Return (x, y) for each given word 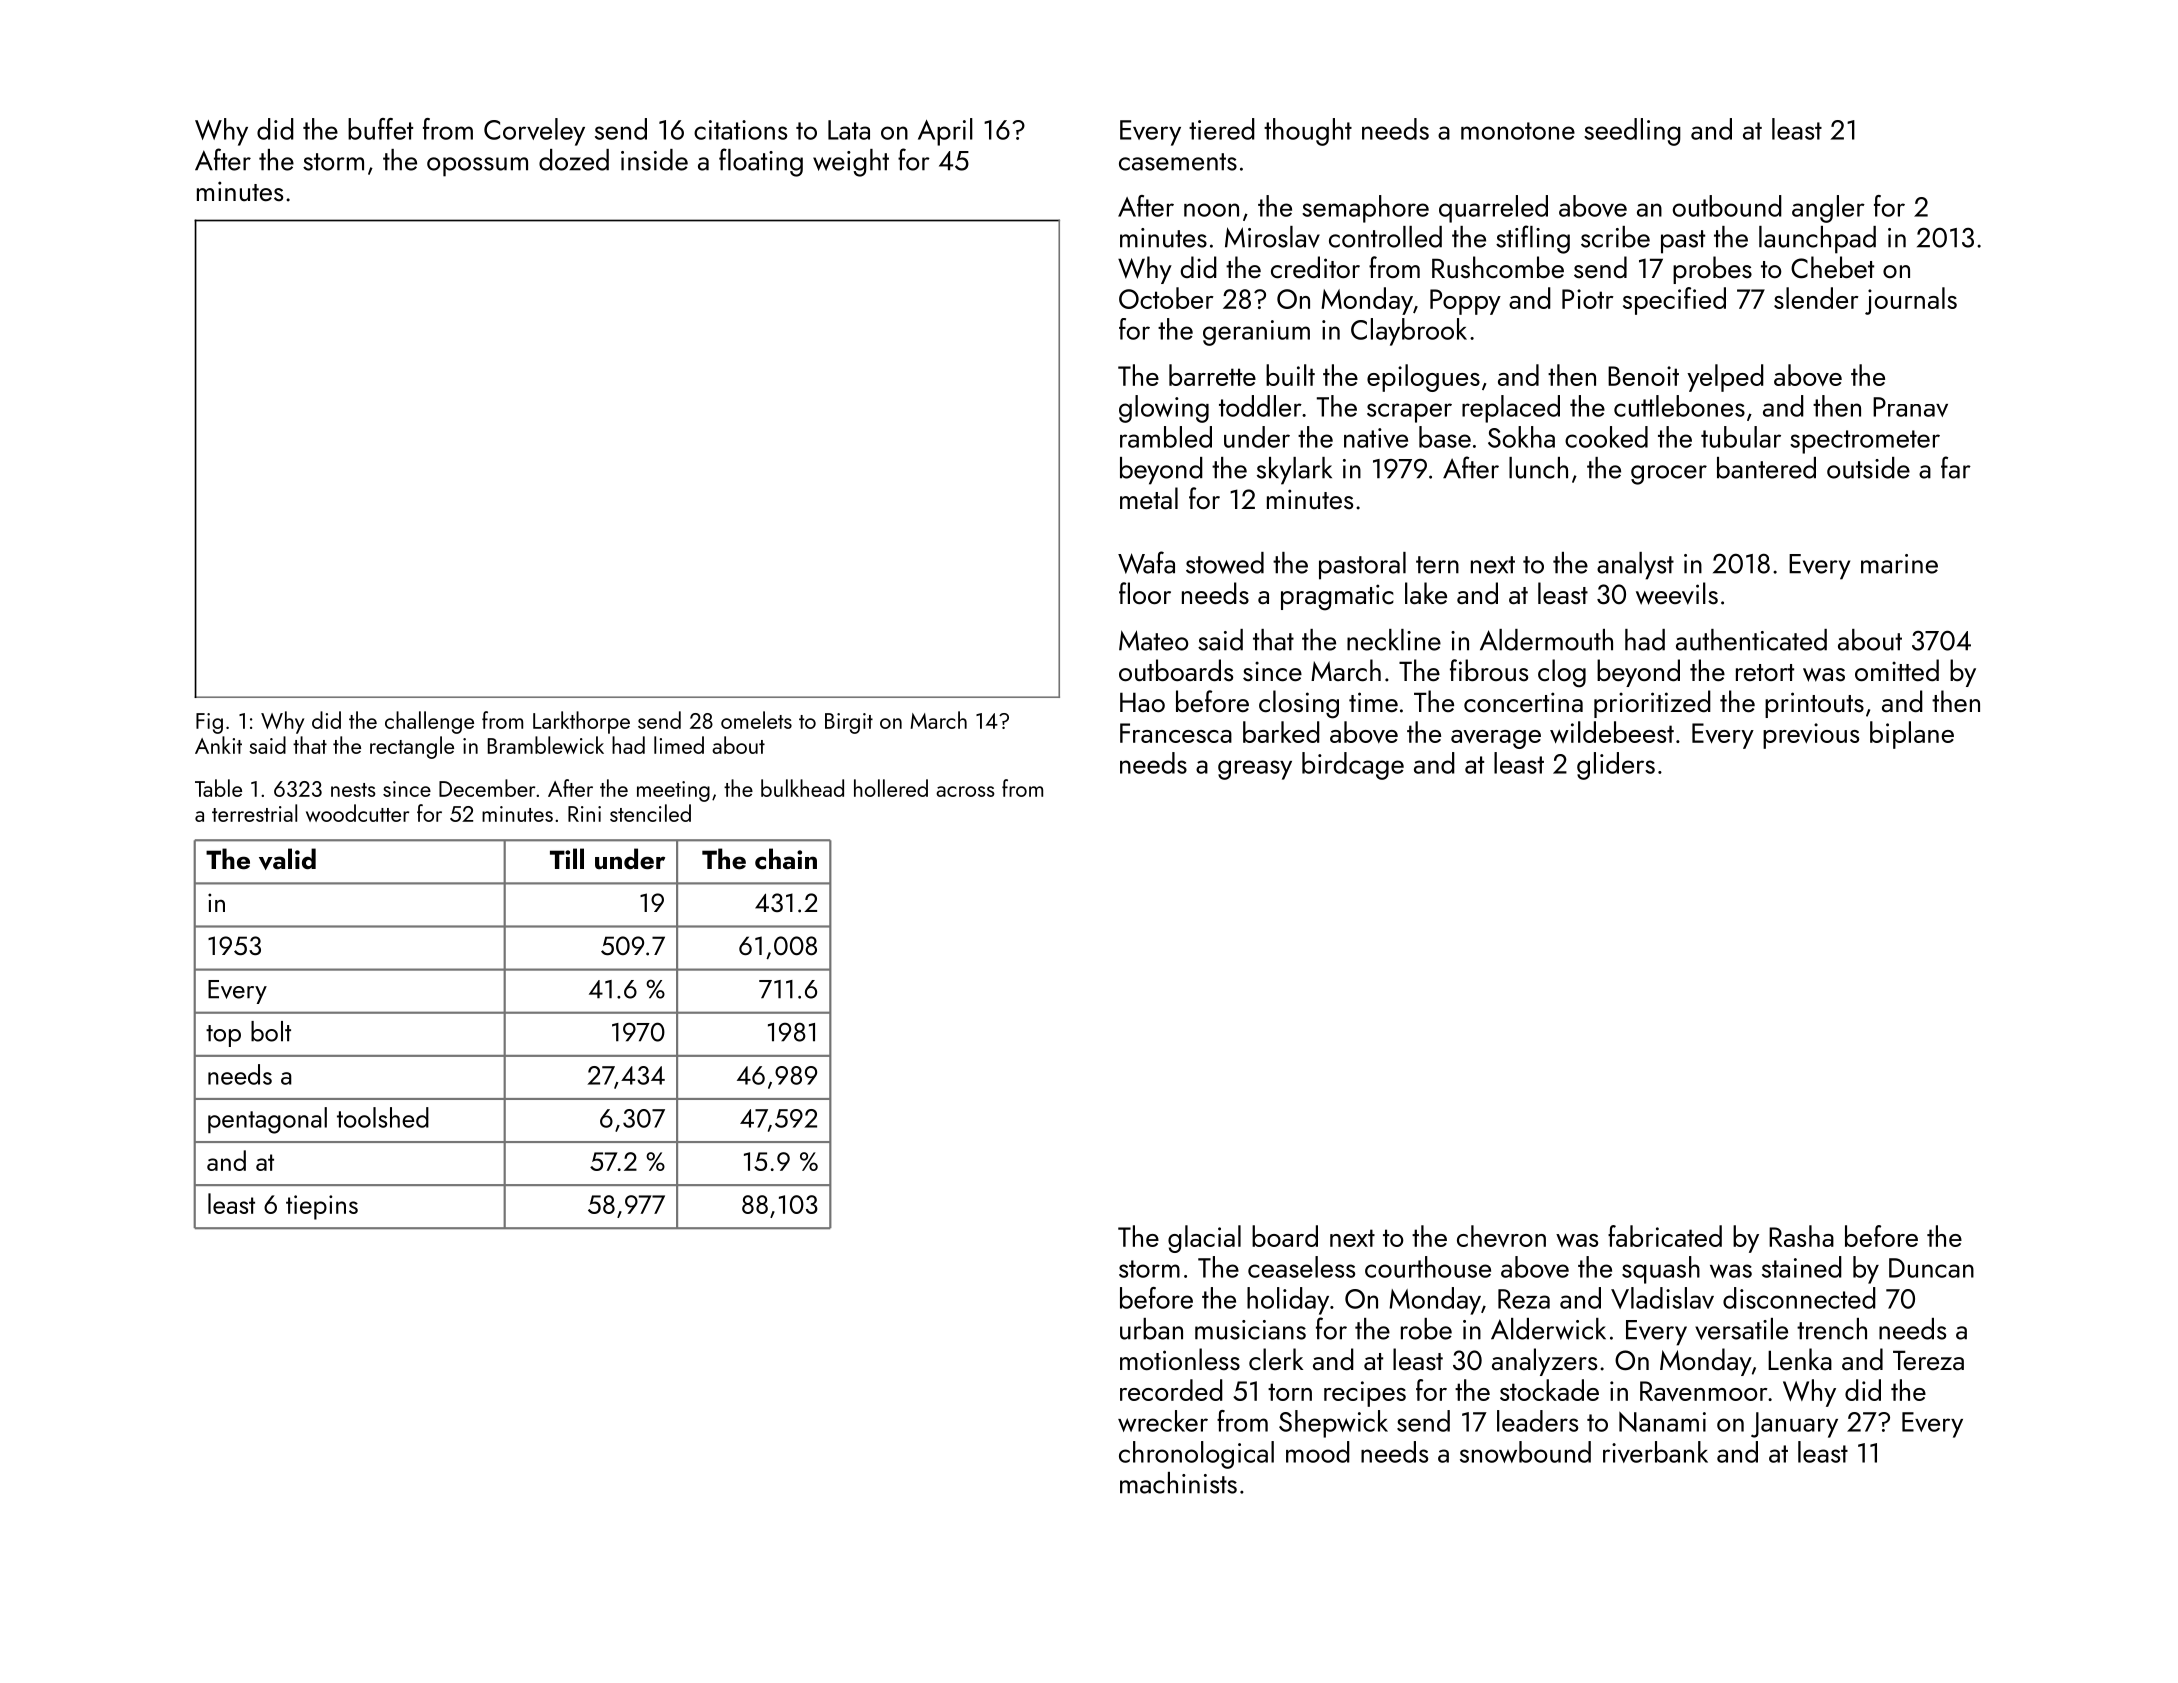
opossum (477, 167)
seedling (1632, 132)
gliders (1616, 766)
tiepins (322, 1207)
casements (1178, 162)
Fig (209, 723)
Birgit (849, 723)
